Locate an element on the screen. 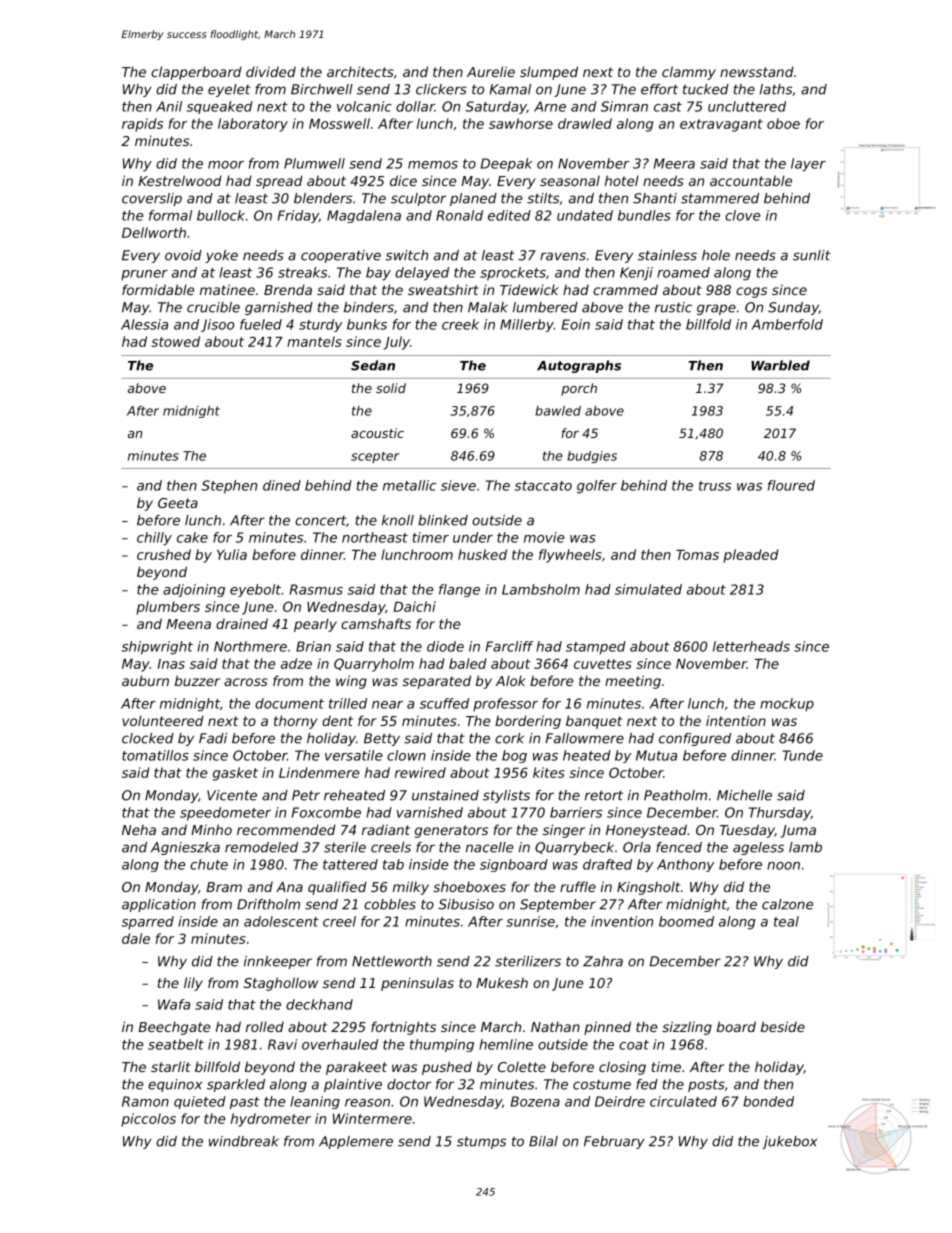 This screenshot has width=952, height=1233. floured is located at coordinates (791, 485).
